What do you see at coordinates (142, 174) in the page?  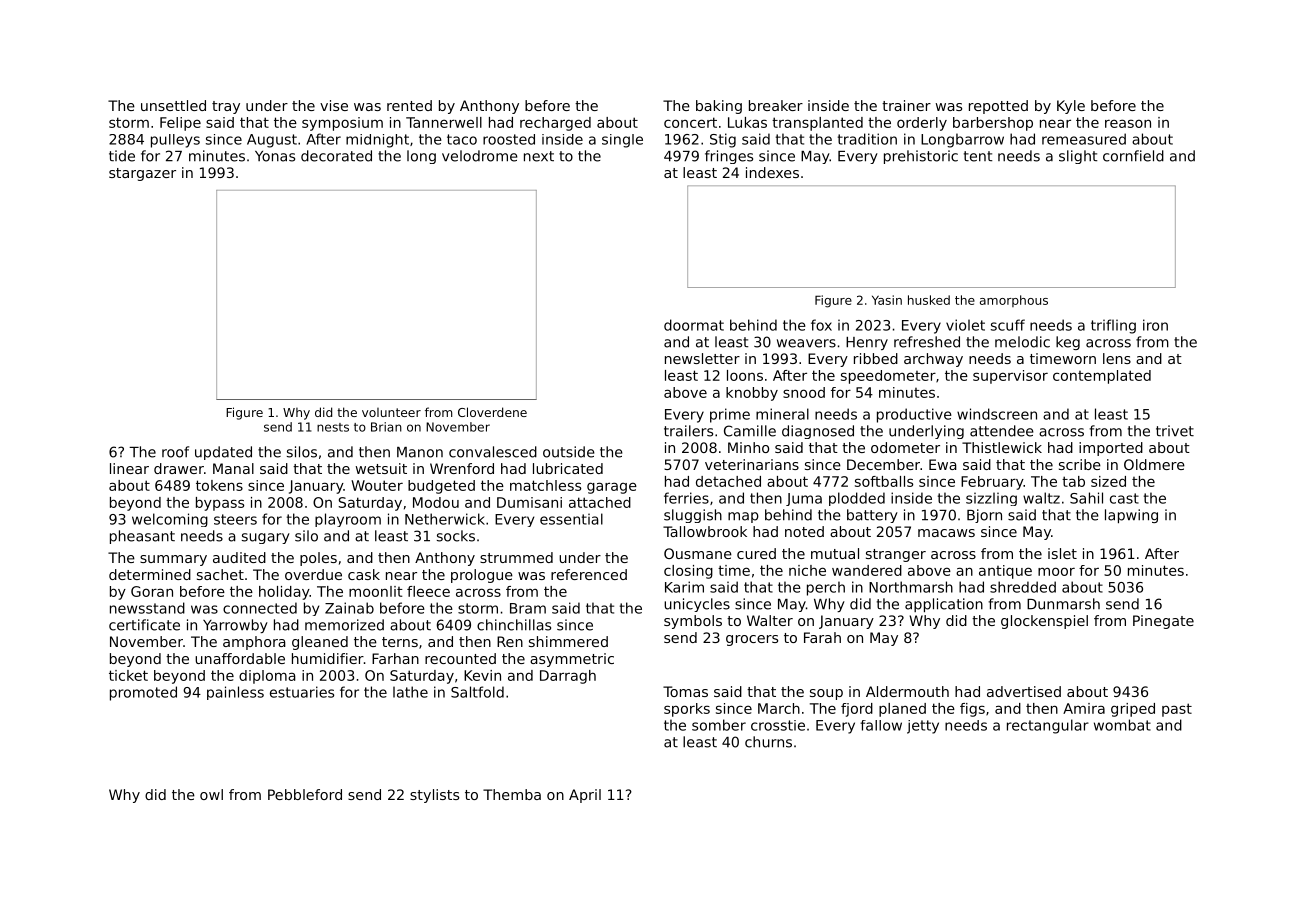 I see `stargazer` at bounding box center [142, 174].
